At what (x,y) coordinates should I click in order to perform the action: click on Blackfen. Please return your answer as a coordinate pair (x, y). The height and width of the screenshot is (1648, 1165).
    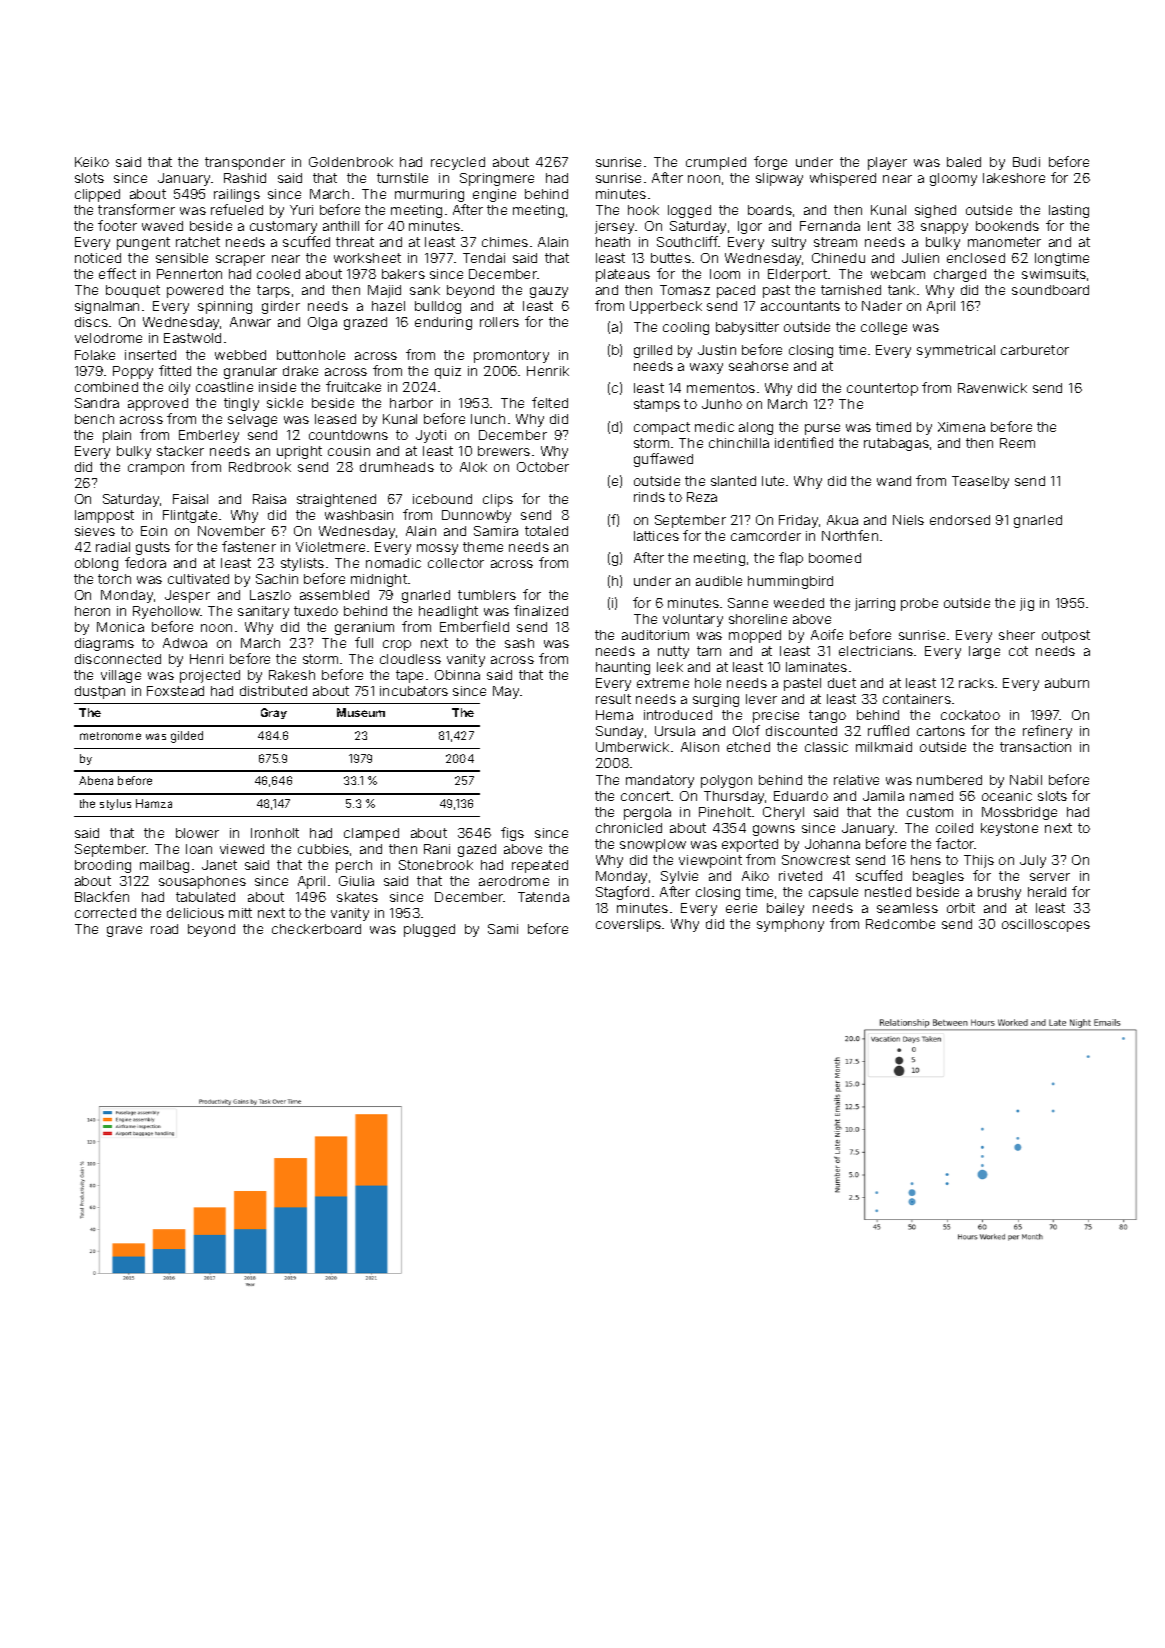
    Looking at the image, I should click on (102, 896).
